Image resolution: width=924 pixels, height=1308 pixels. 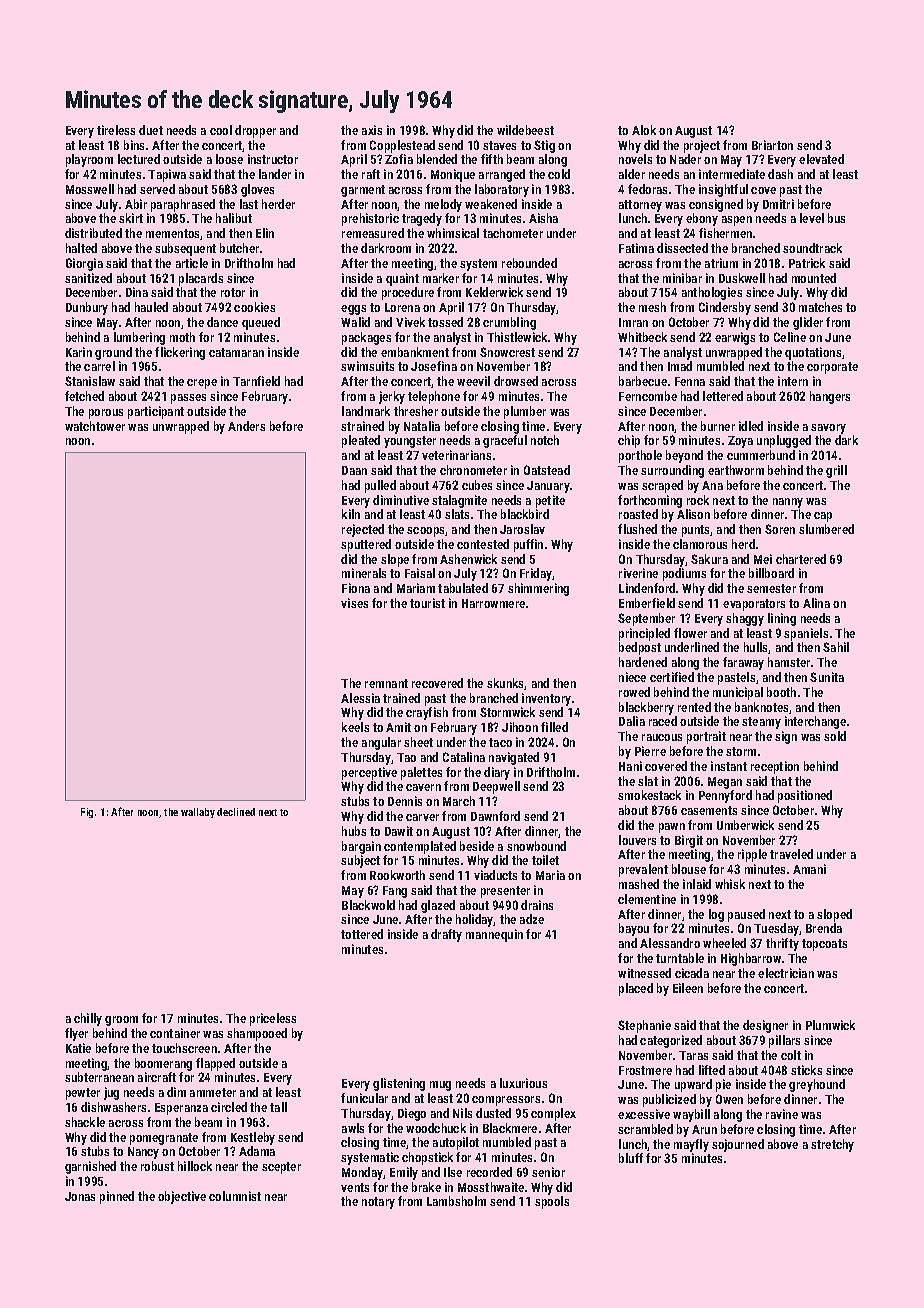 I want to click on groom, so click(x=121, y=1021).
